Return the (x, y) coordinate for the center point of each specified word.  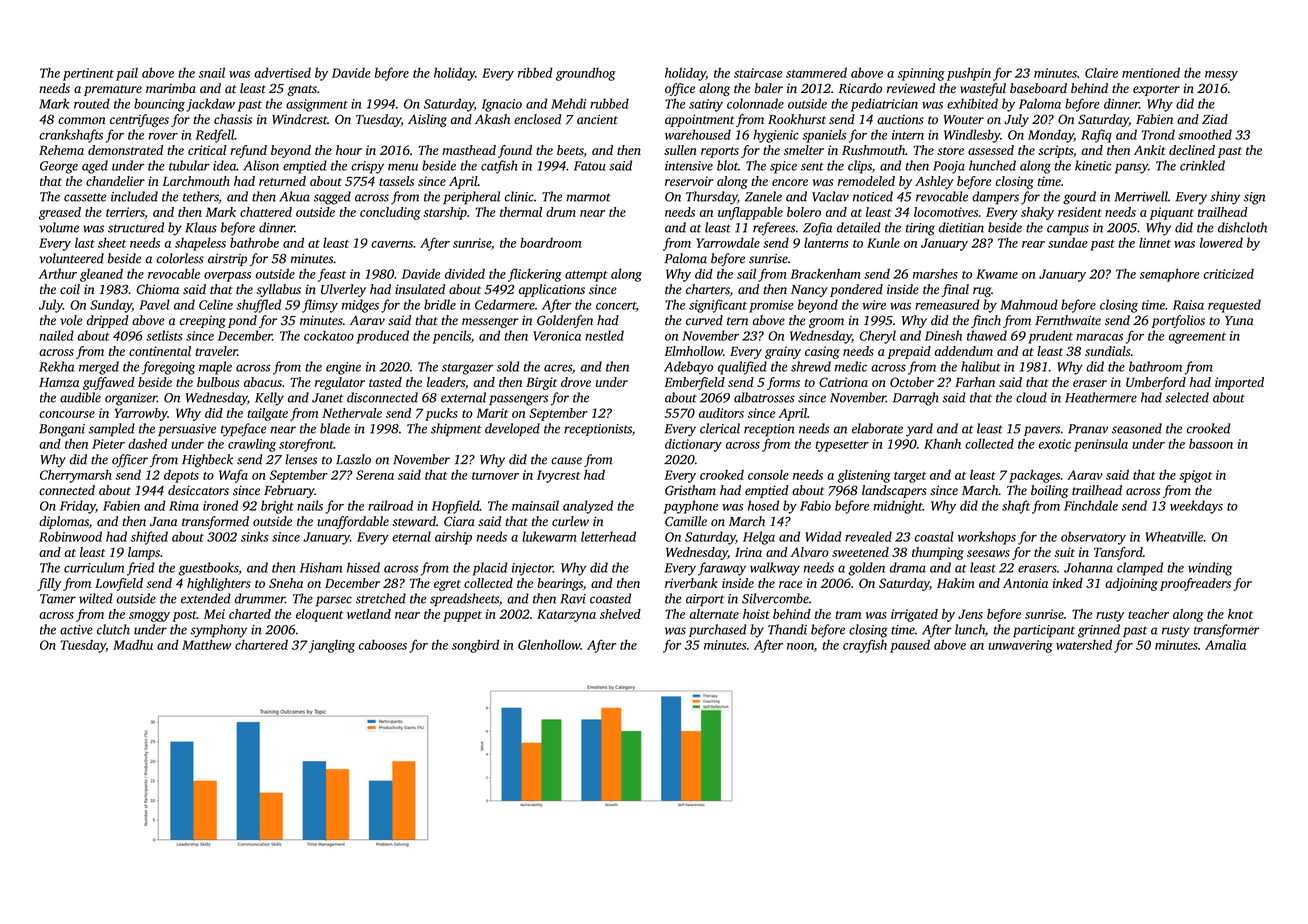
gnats (302, 90)
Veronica (557, 336)
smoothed (1205, 134)
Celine (216, 304)
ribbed (535, 72)
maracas (1099, 337)
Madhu (133, 644)
